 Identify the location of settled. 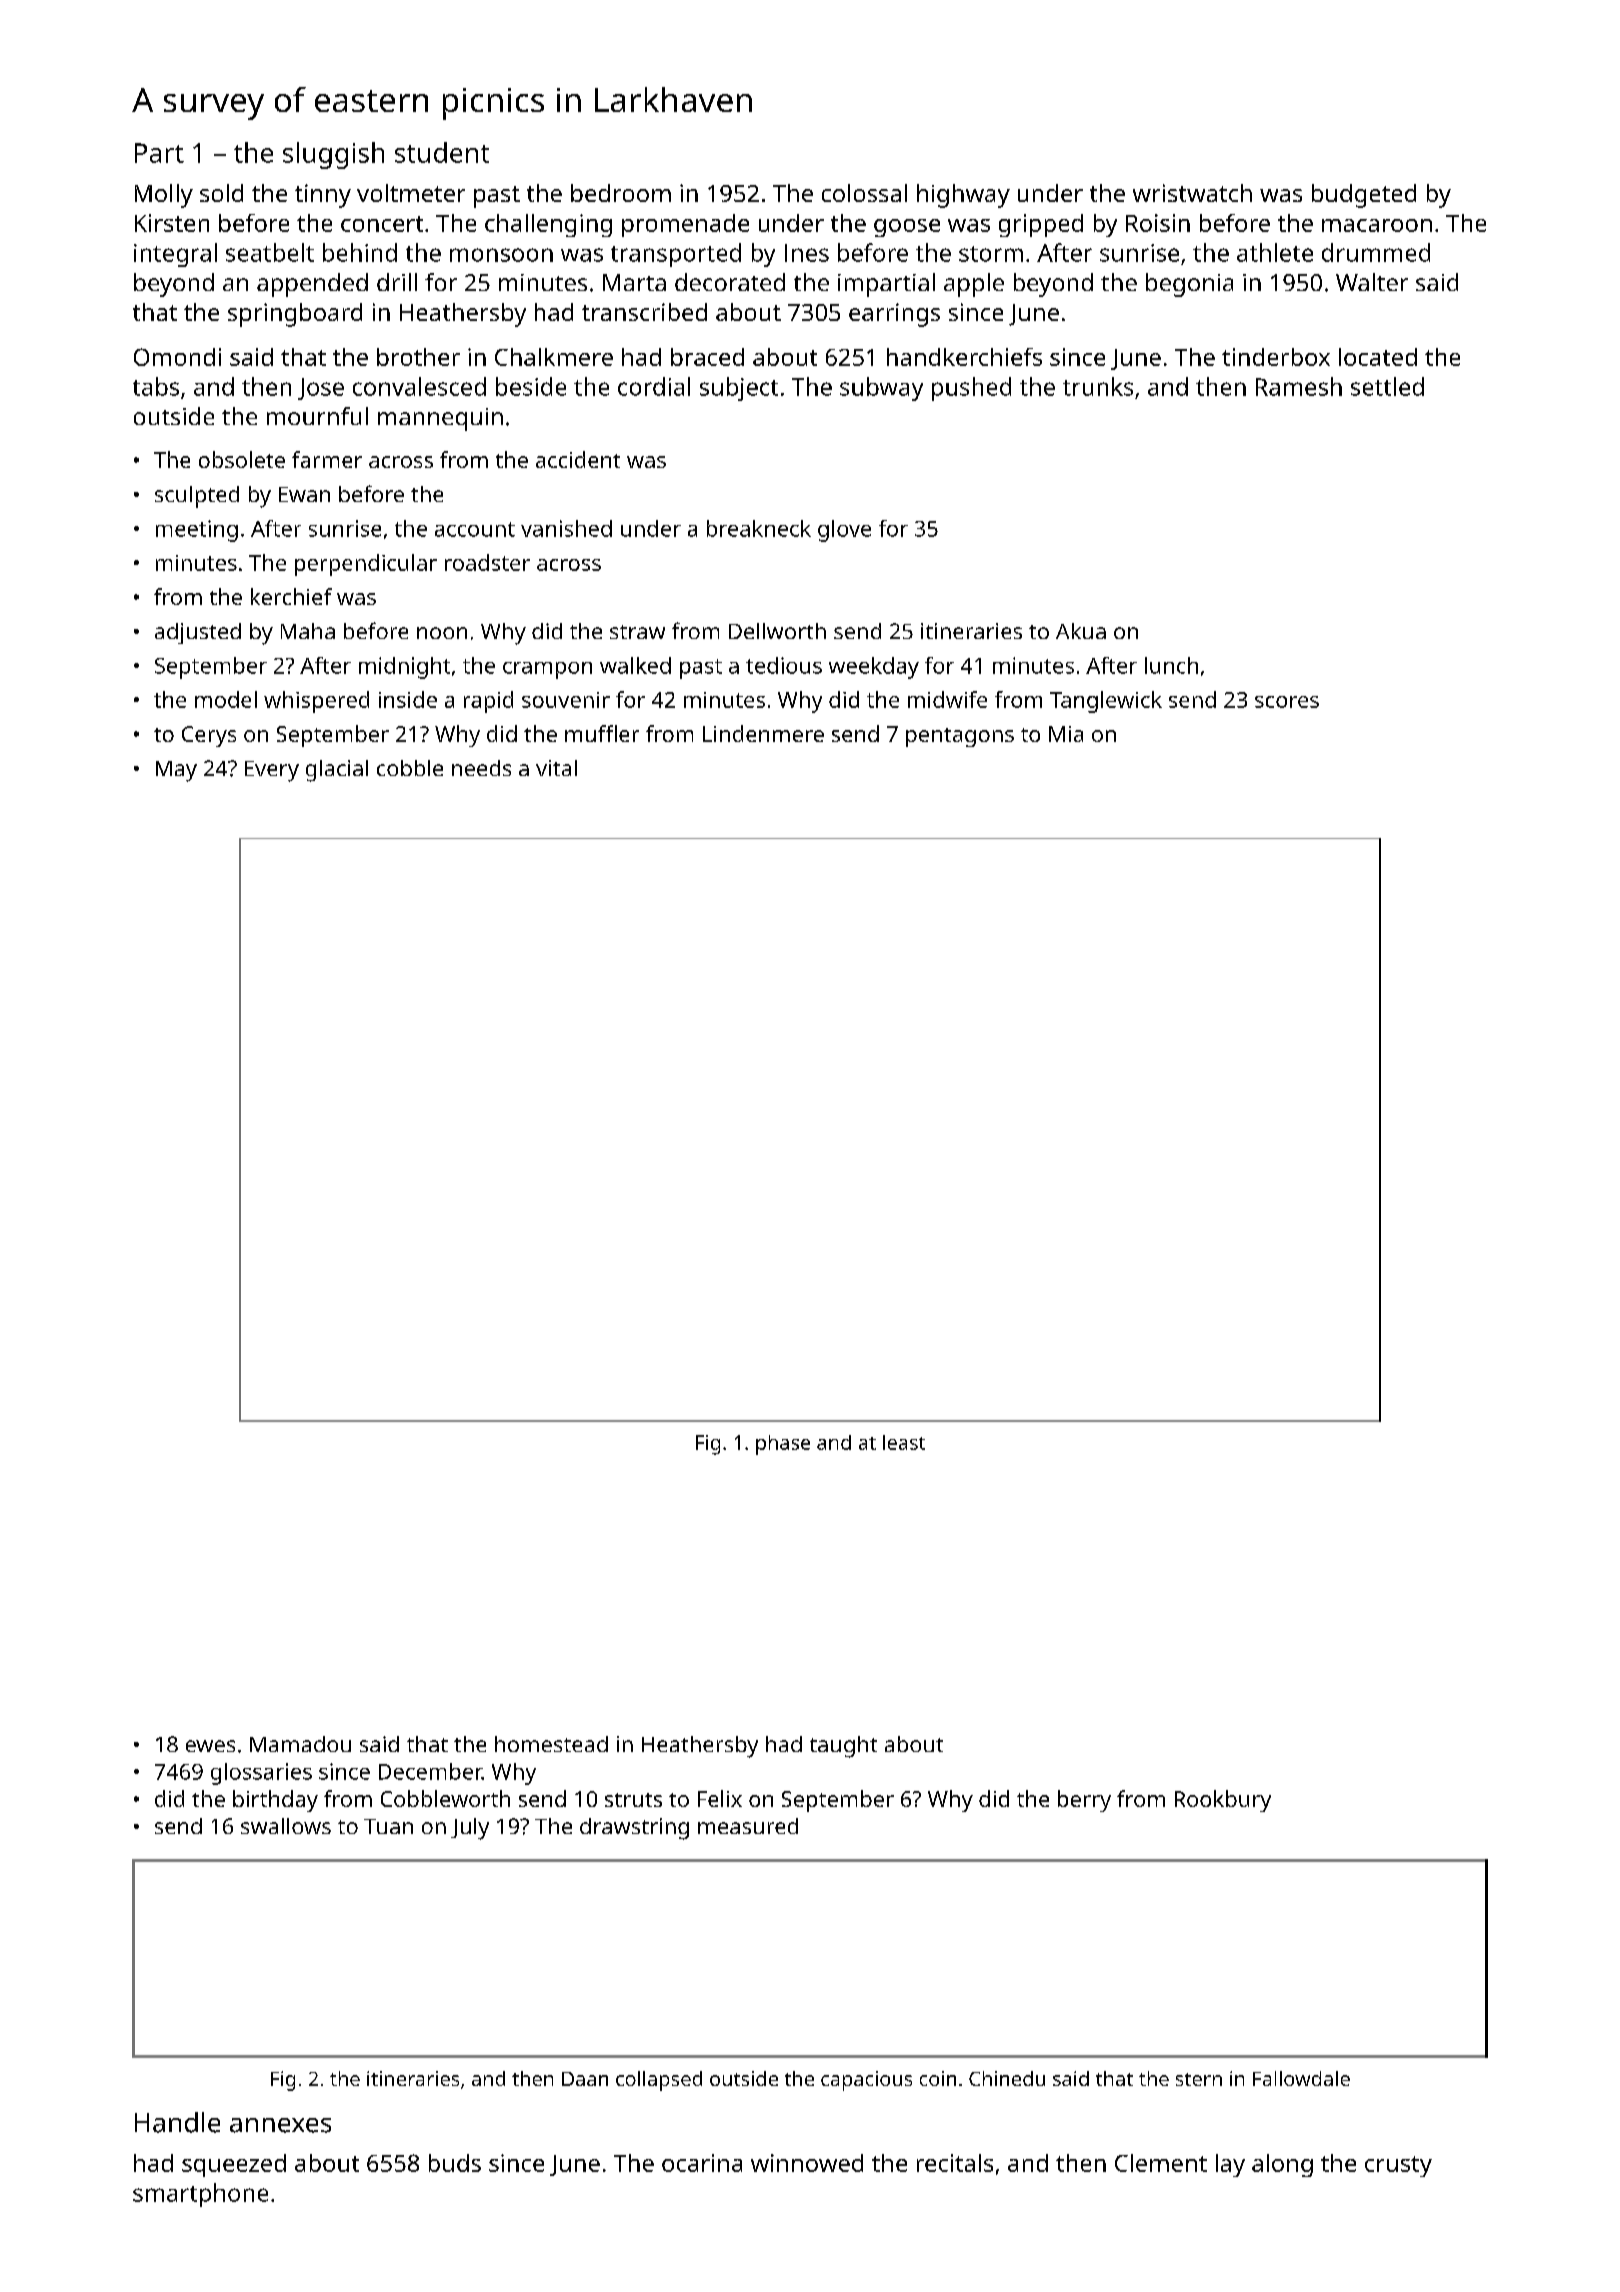
(1387, 386).
